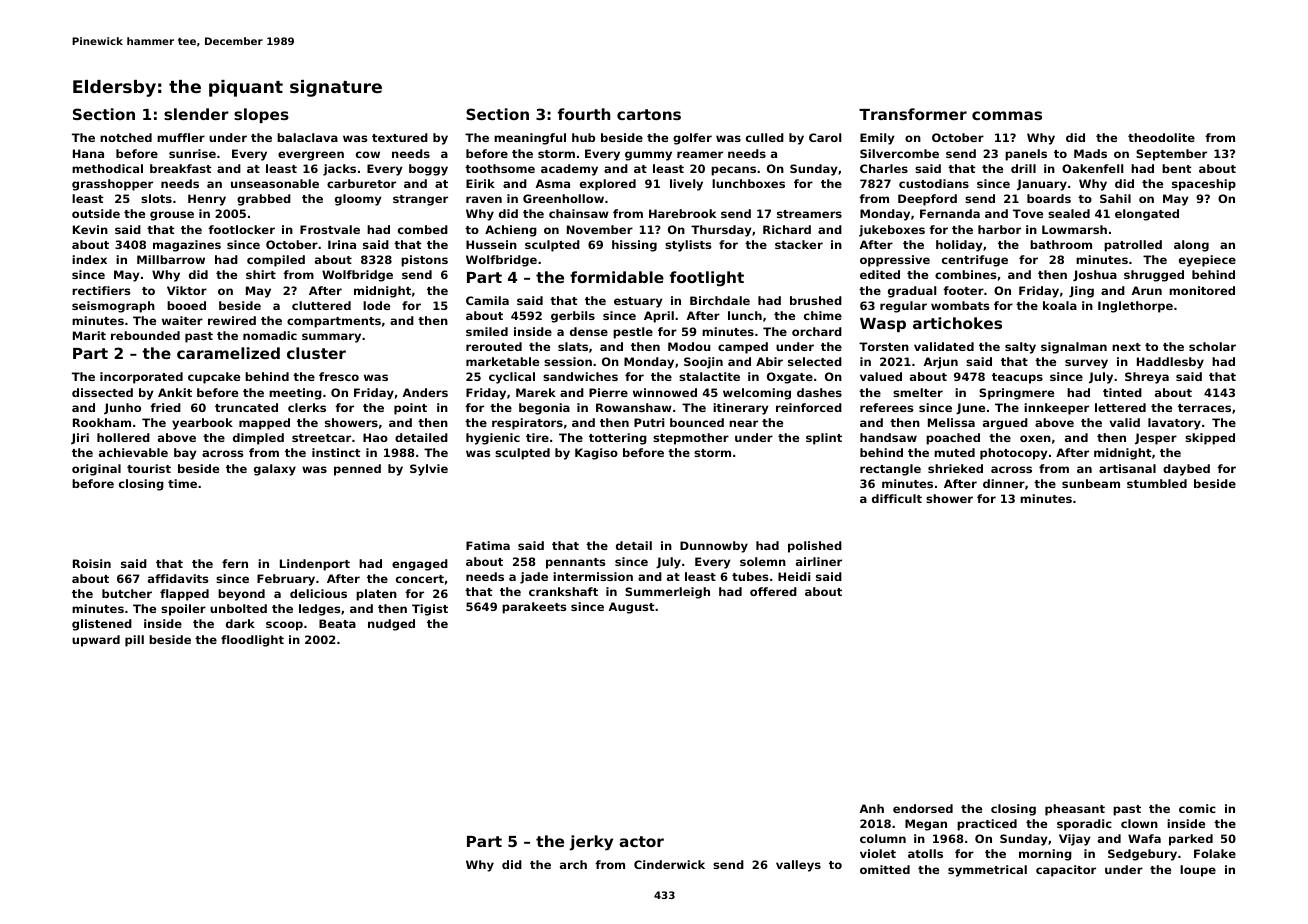 This screenshot has width=1308, height=924. What do you see at coordinates (261, 115) in the screenshot?
I see `slopes` at bounding box center [261, 115].
